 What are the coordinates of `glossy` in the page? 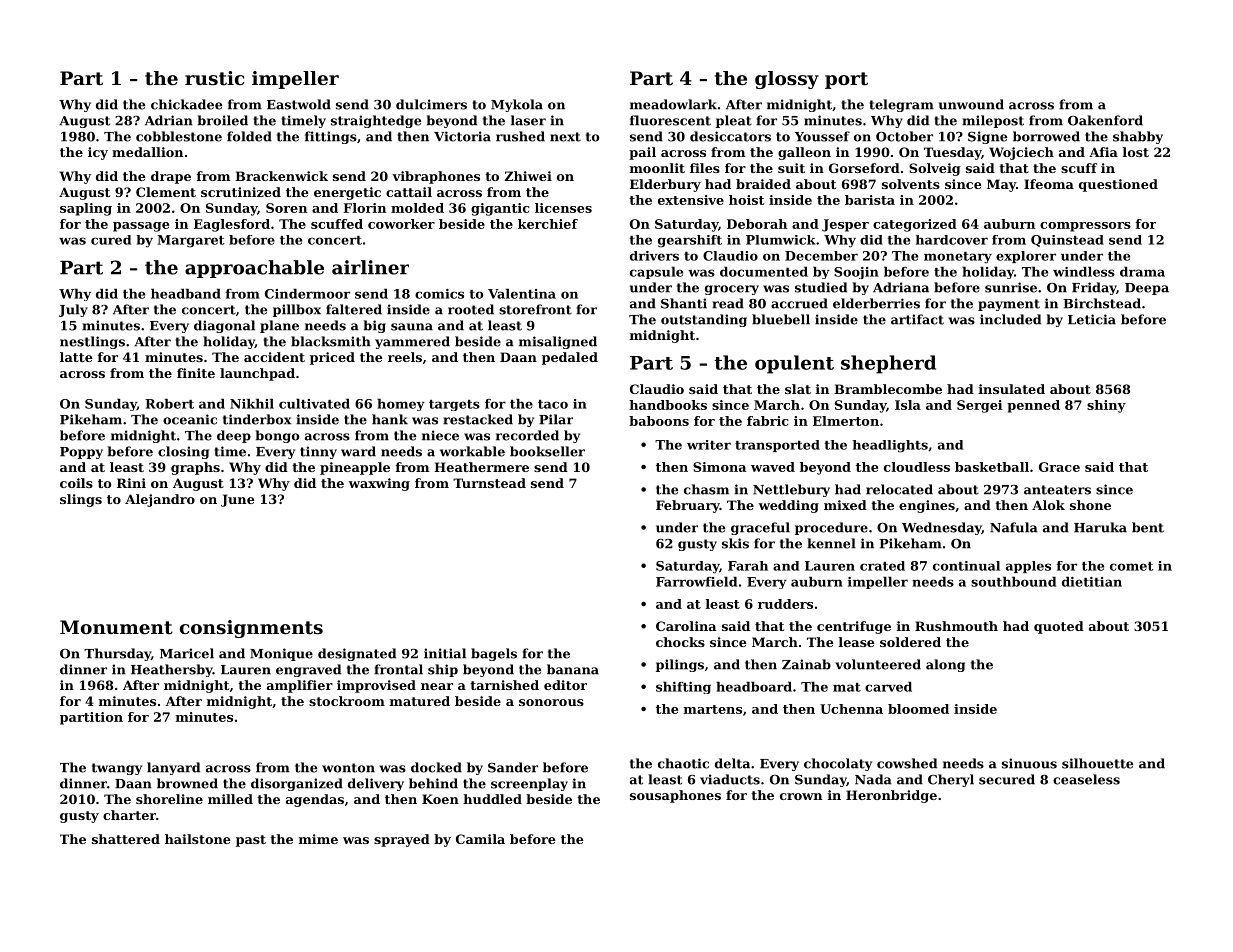 It's located at (787, 80).
